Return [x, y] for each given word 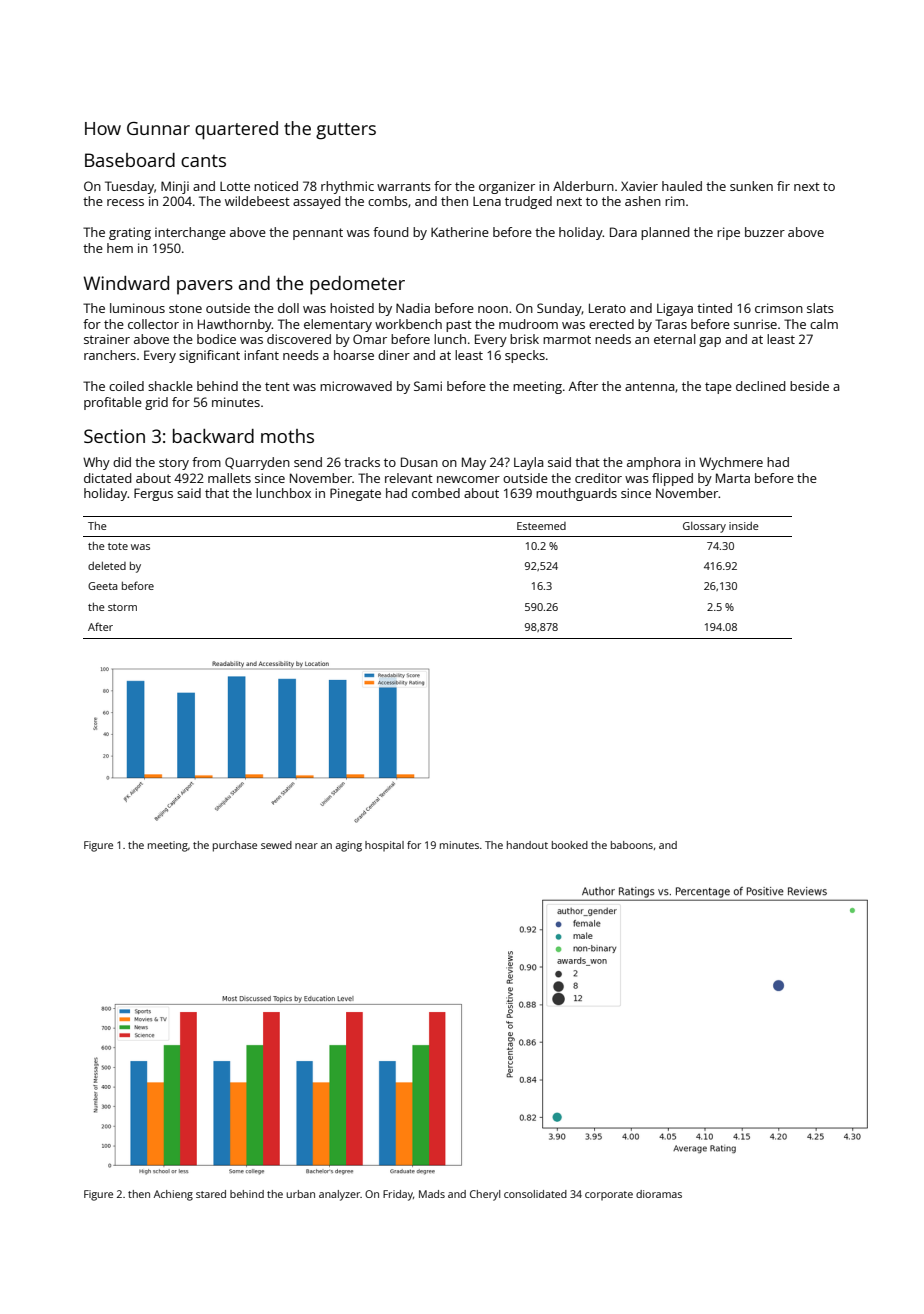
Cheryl [485, 1195]
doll [288, 308]
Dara [623, 232]
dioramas [659, 1194]
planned [665, 233]
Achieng [173, 1195]
